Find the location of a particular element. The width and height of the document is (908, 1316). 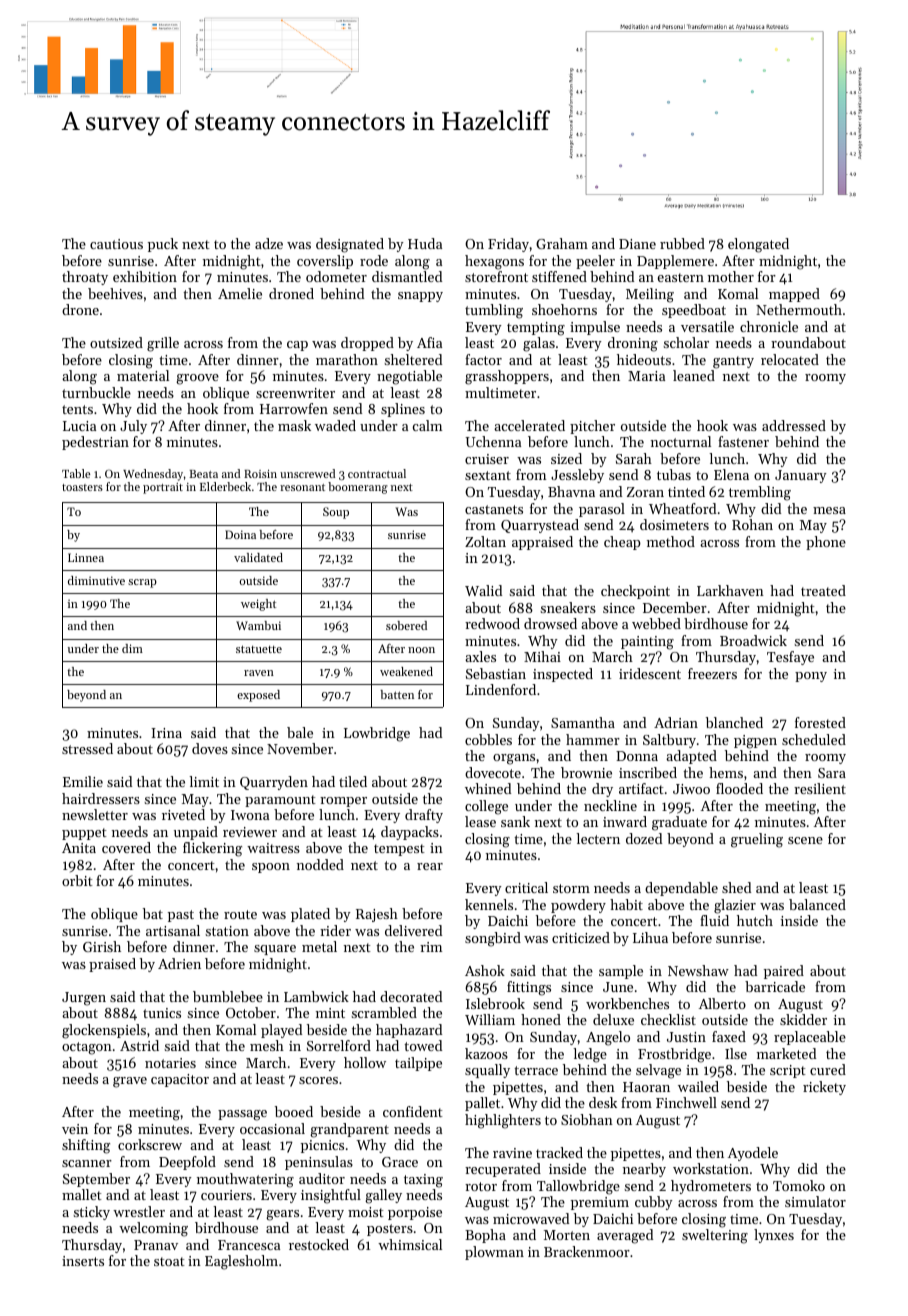

whimsical is located at coordinates (410, 1244).
